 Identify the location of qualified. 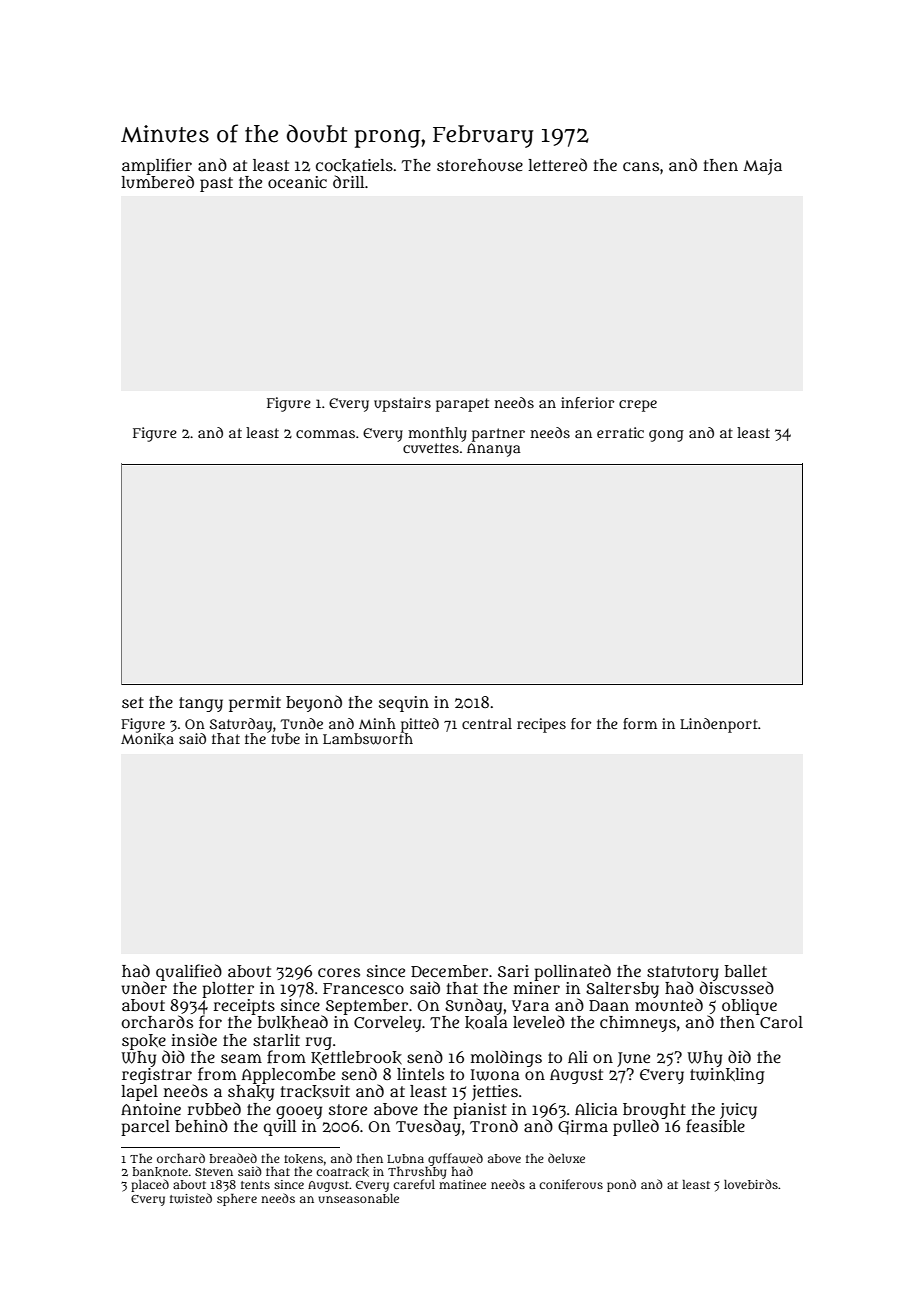
(189, 972).
